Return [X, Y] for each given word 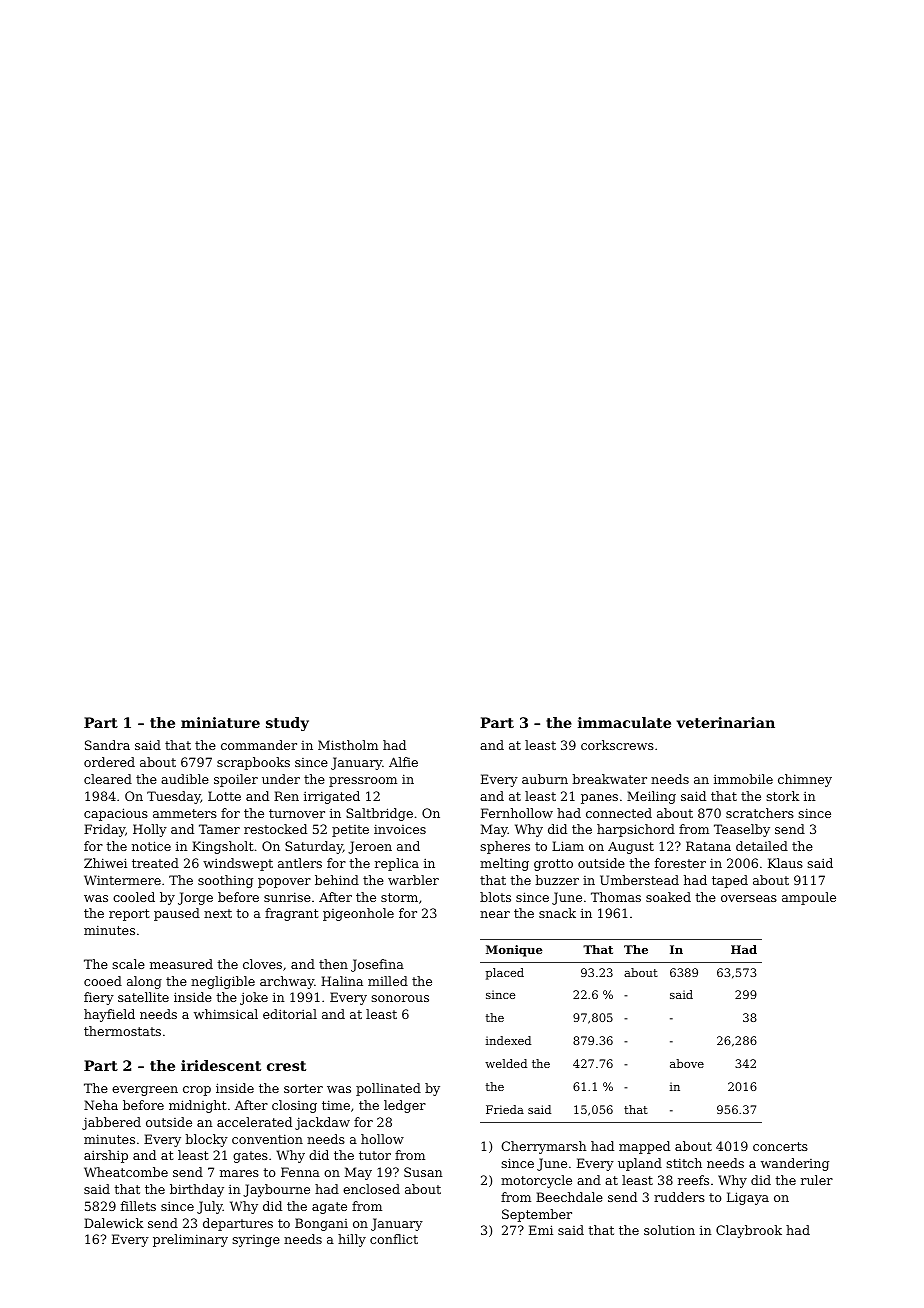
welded [506, 1063]
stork [782, 796]
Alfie [403, 762]
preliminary [190, 1240]
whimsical [226, 1014]
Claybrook [749, 1231]
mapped [644, 1147]
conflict [394, 1239]
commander [259, 745]
